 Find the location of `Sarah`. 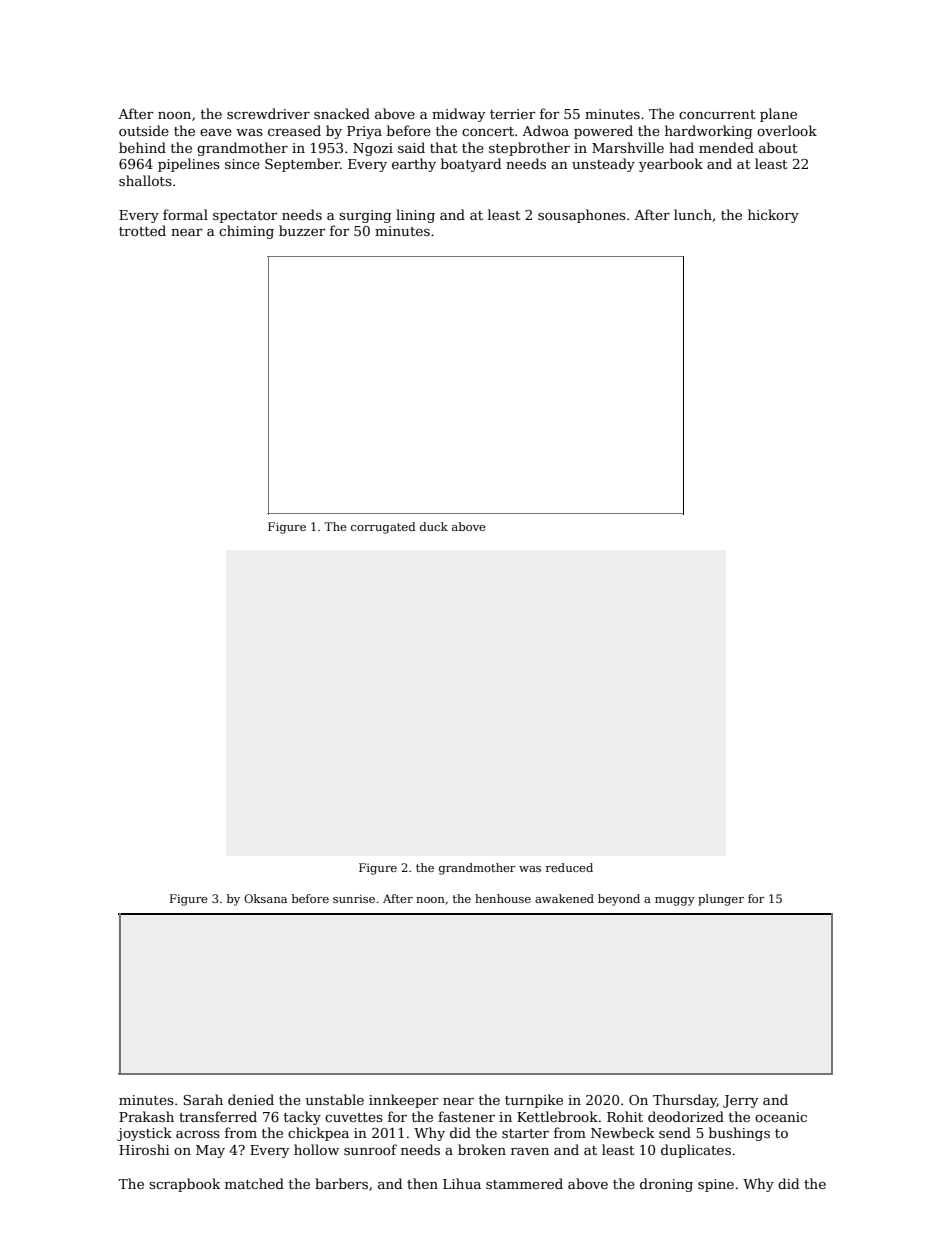

Sarah is located at coordinates (203, 1099).
